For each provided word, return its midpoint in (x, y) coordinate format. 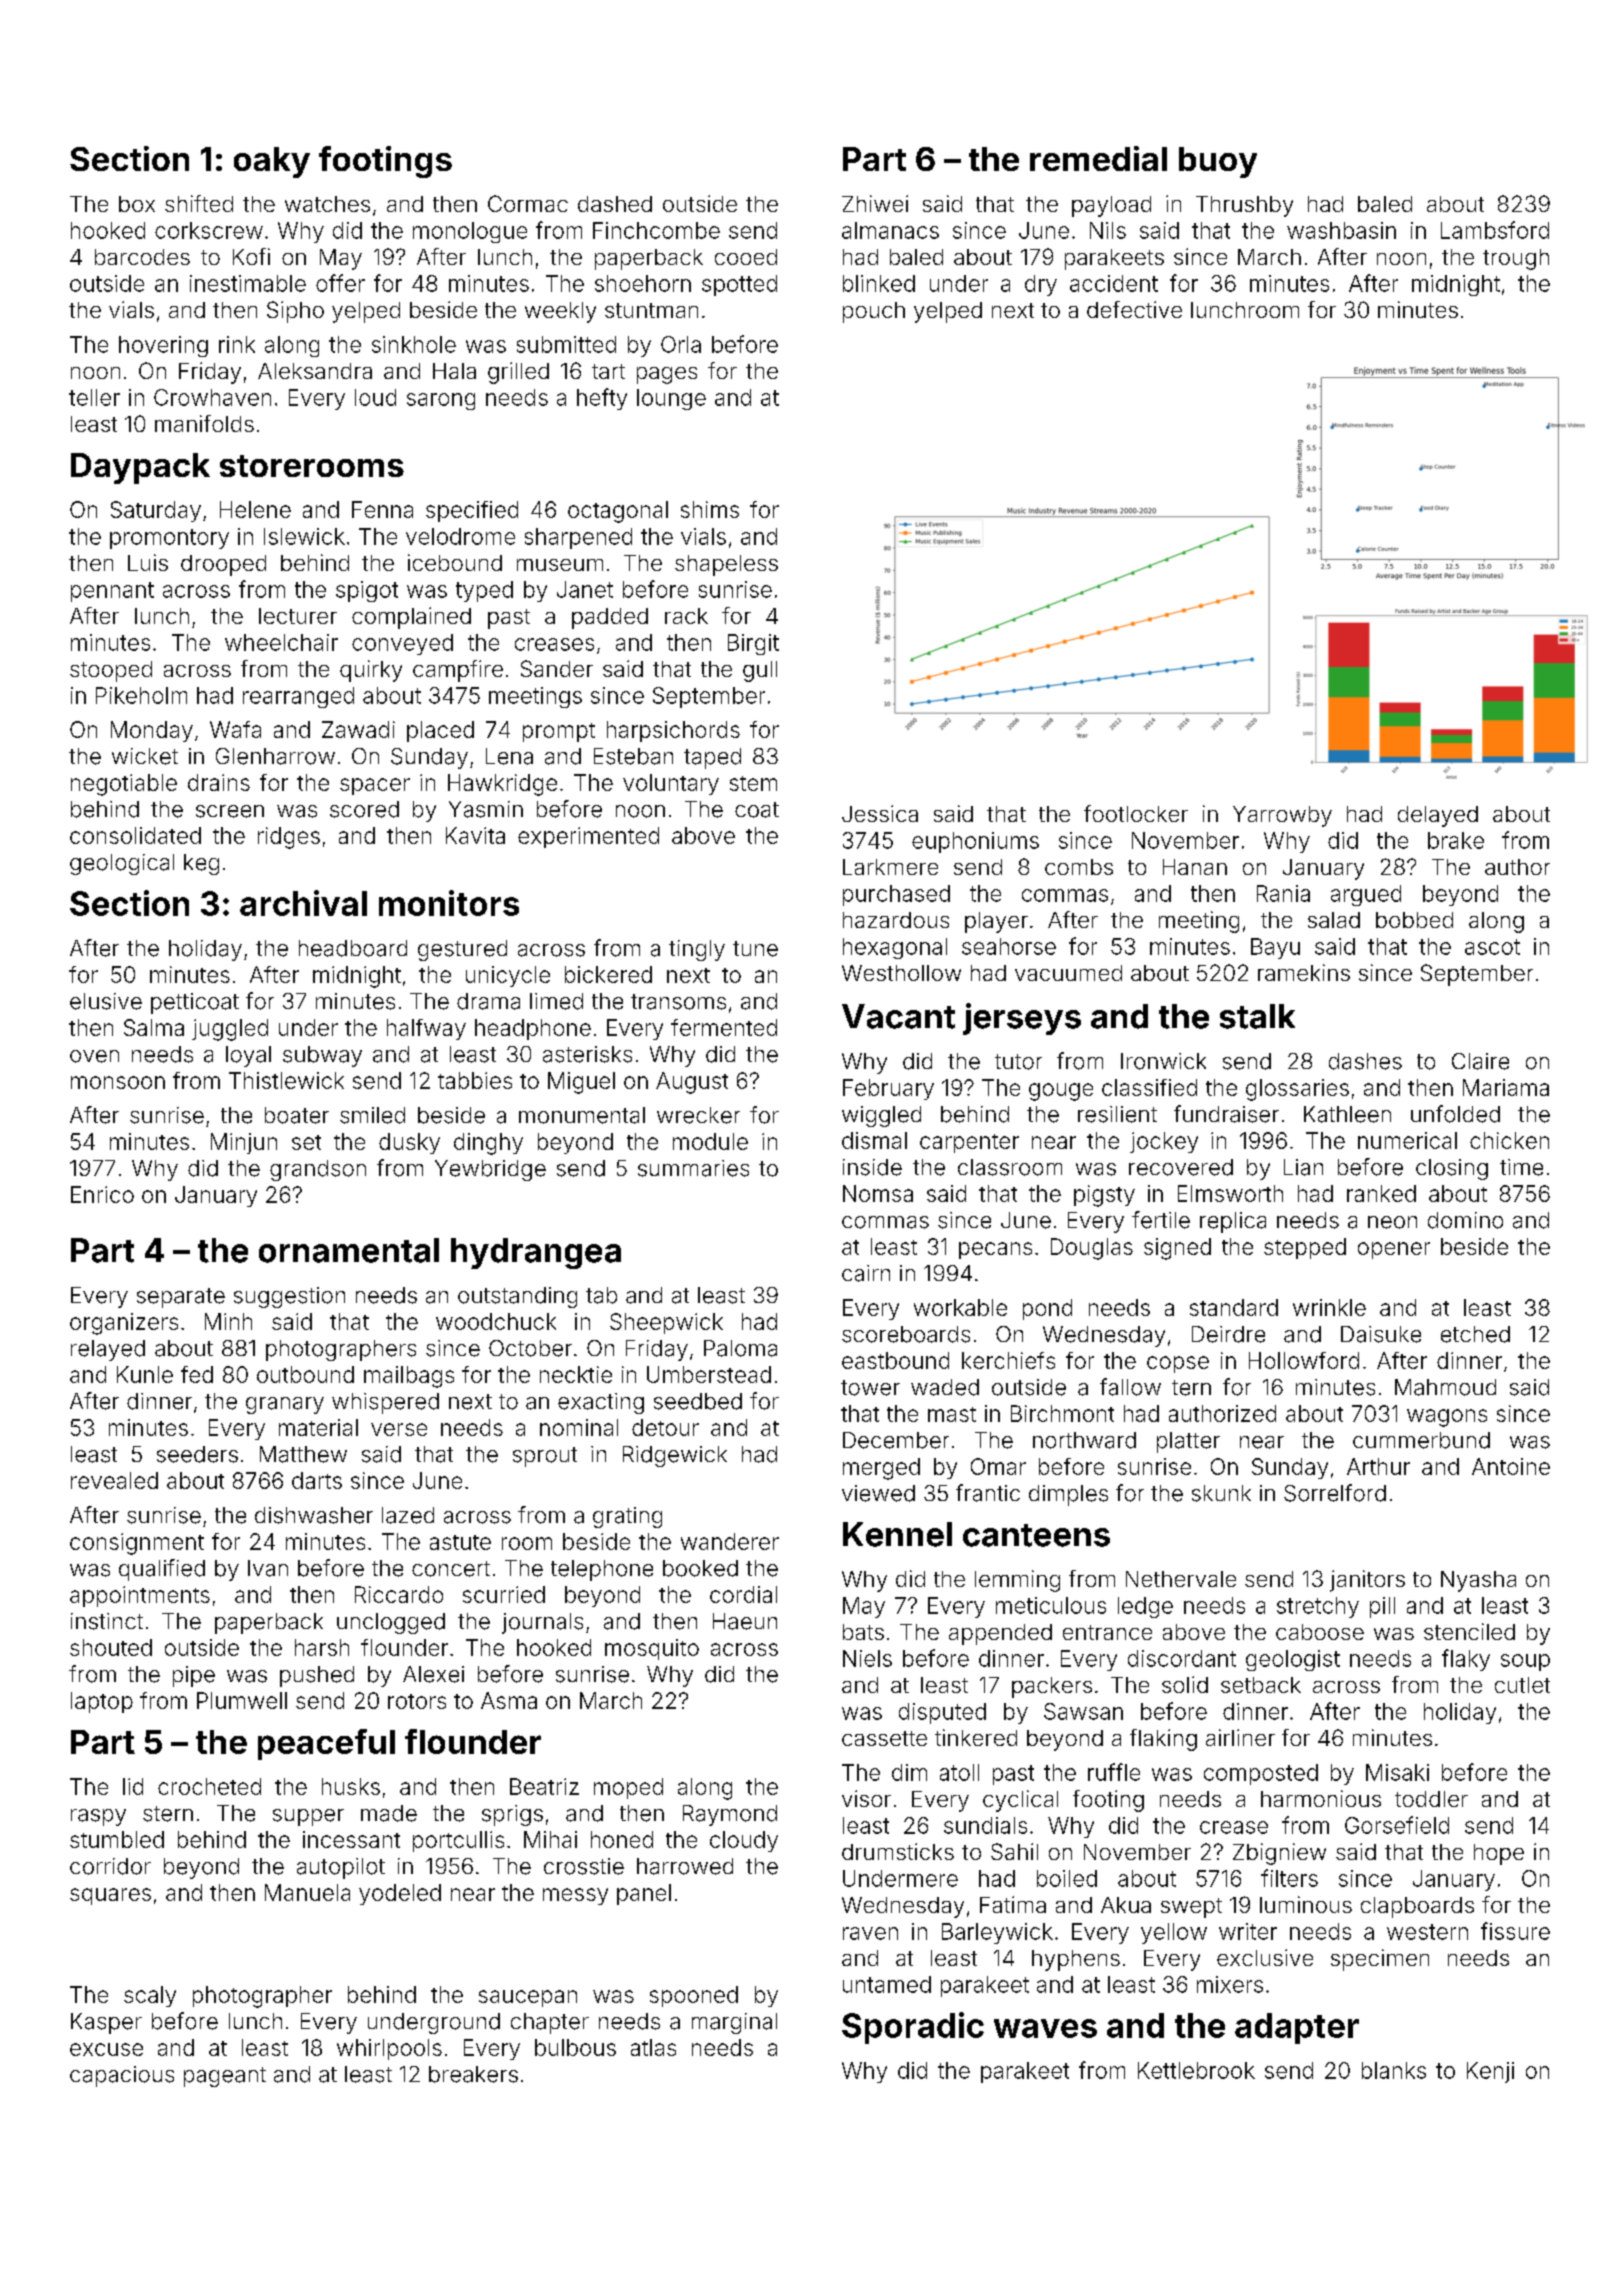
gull (760, 671)
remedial (1098, 158)
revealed (114, 1480)
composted (1261, 1774)
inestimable (248, 283)
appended (1000, 1634)
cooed (746, 257)
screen (230, 811)
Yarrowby (1282, 816)
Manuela (307, 1892)
